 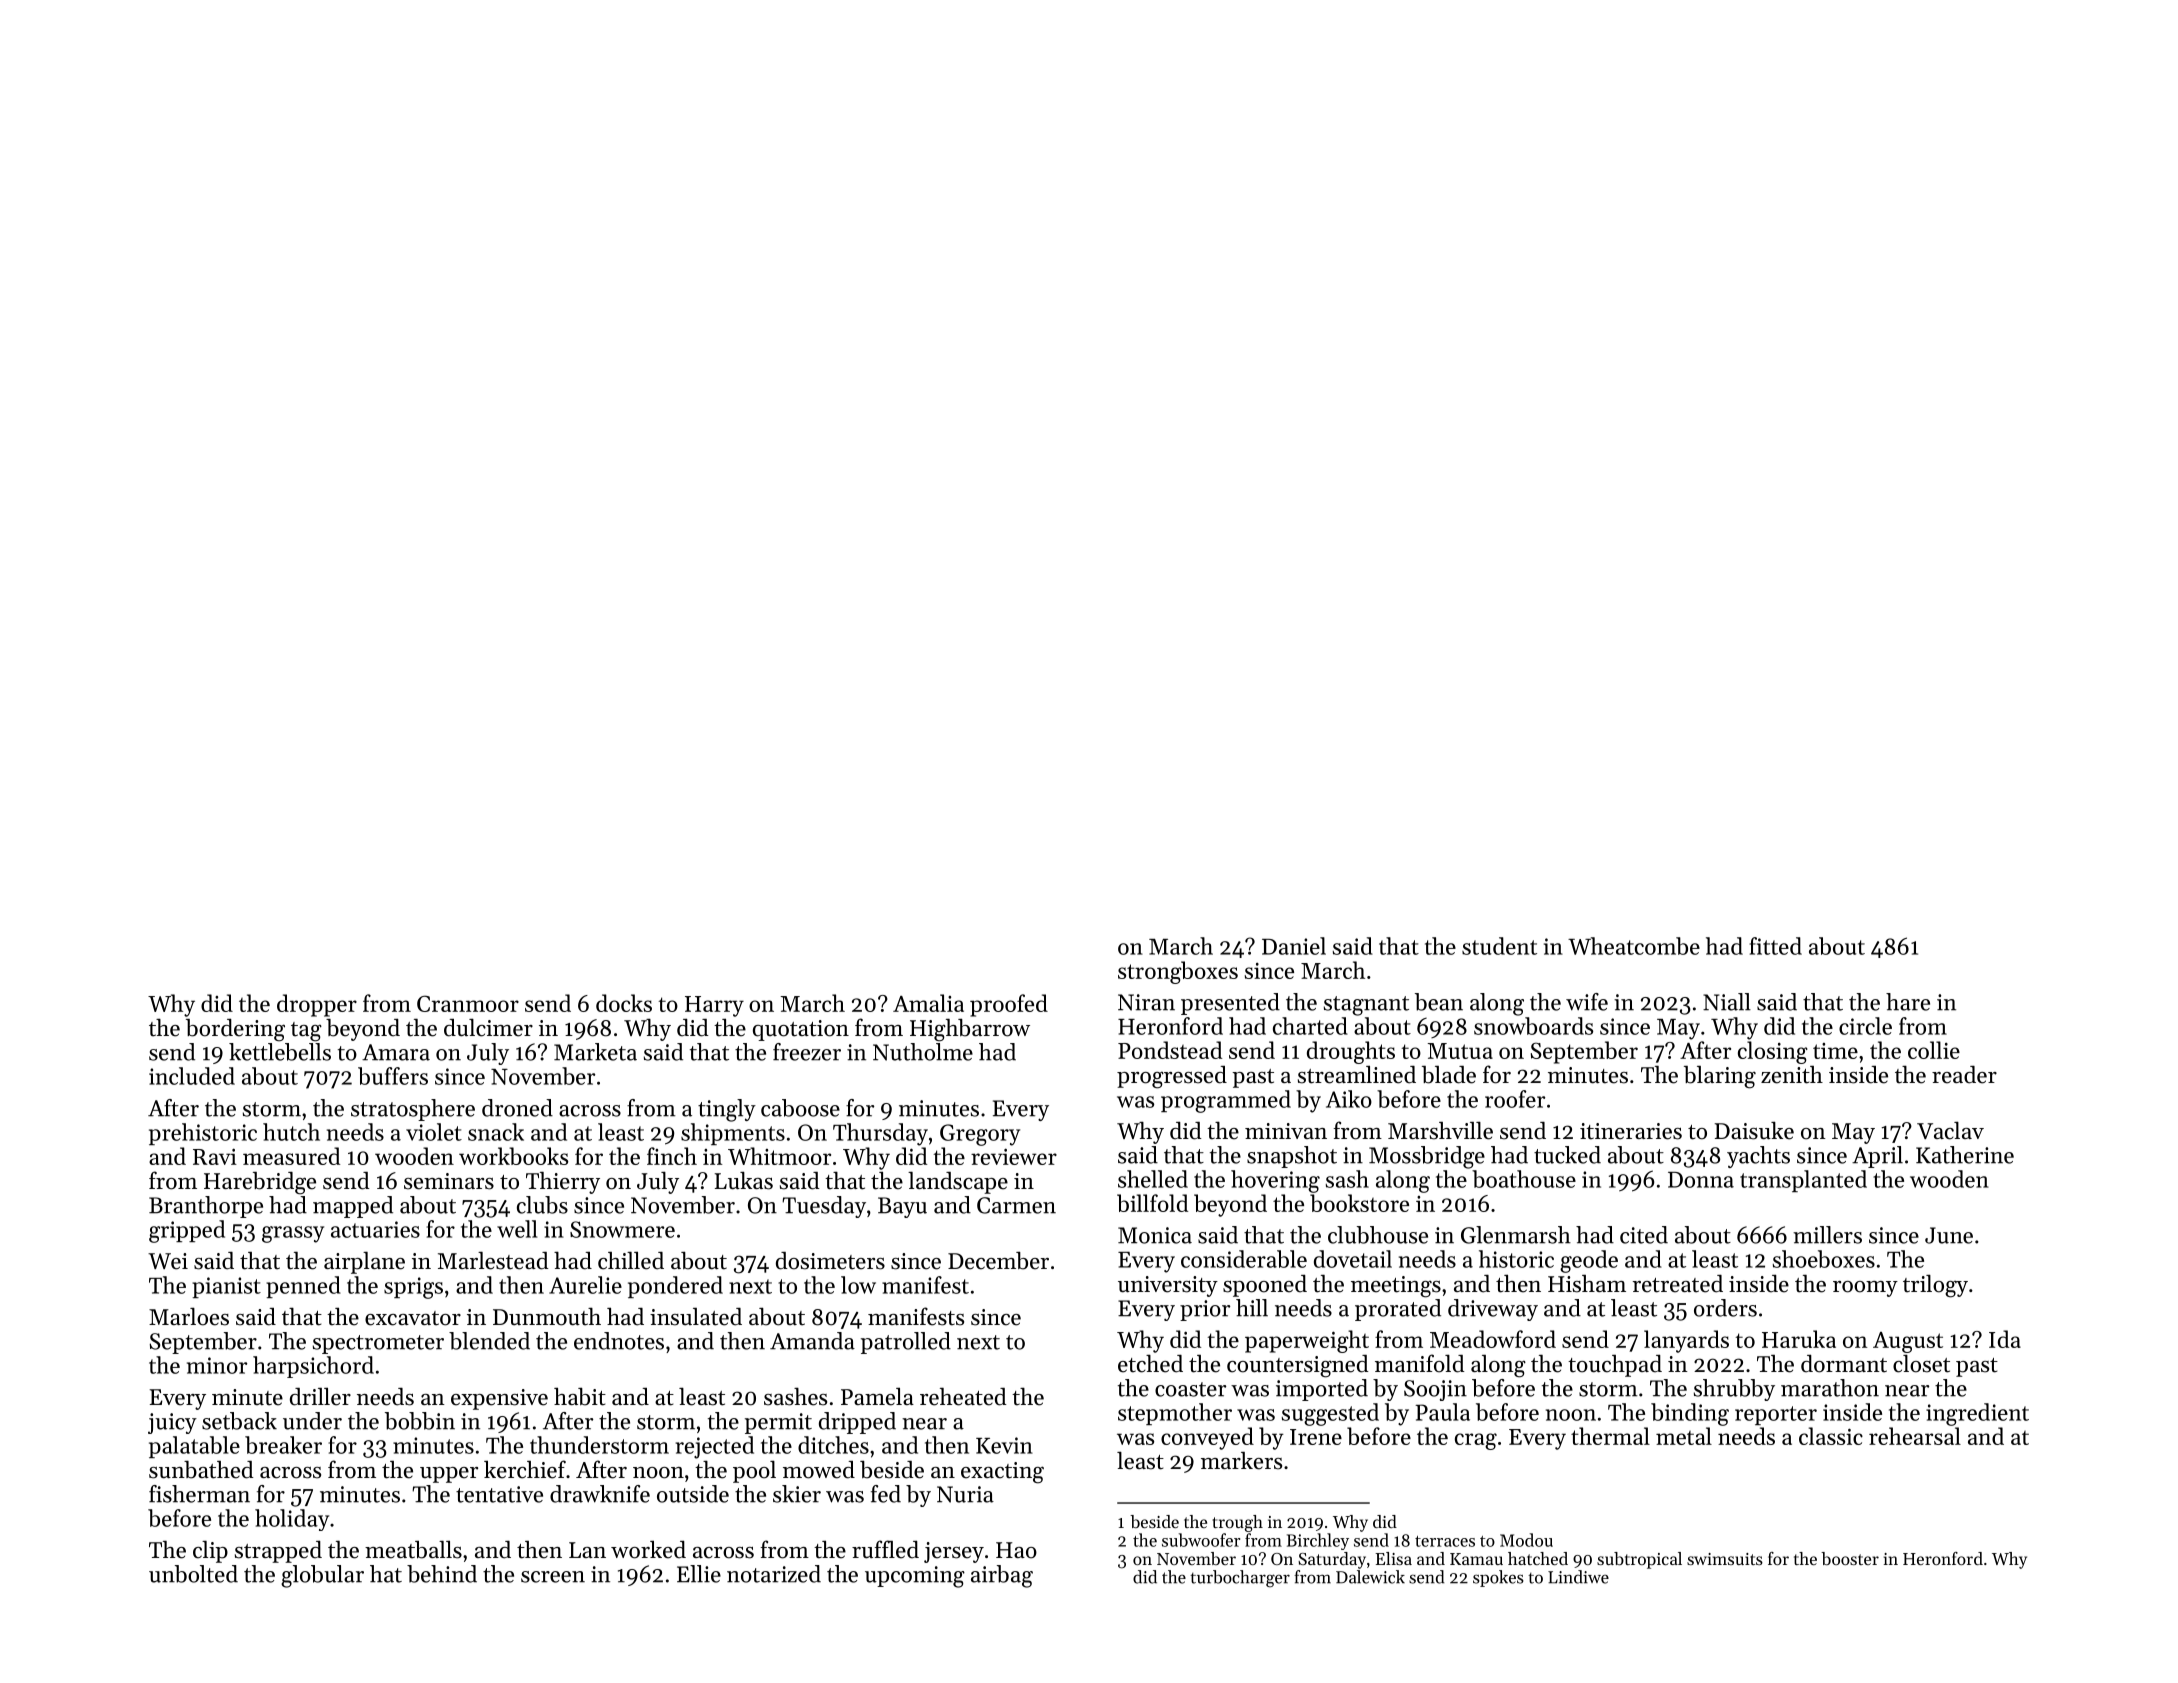 What do you see at coordinates (317, 1005) in the screenshot?
I see `dropper` at bounding box center [317, 1005].
